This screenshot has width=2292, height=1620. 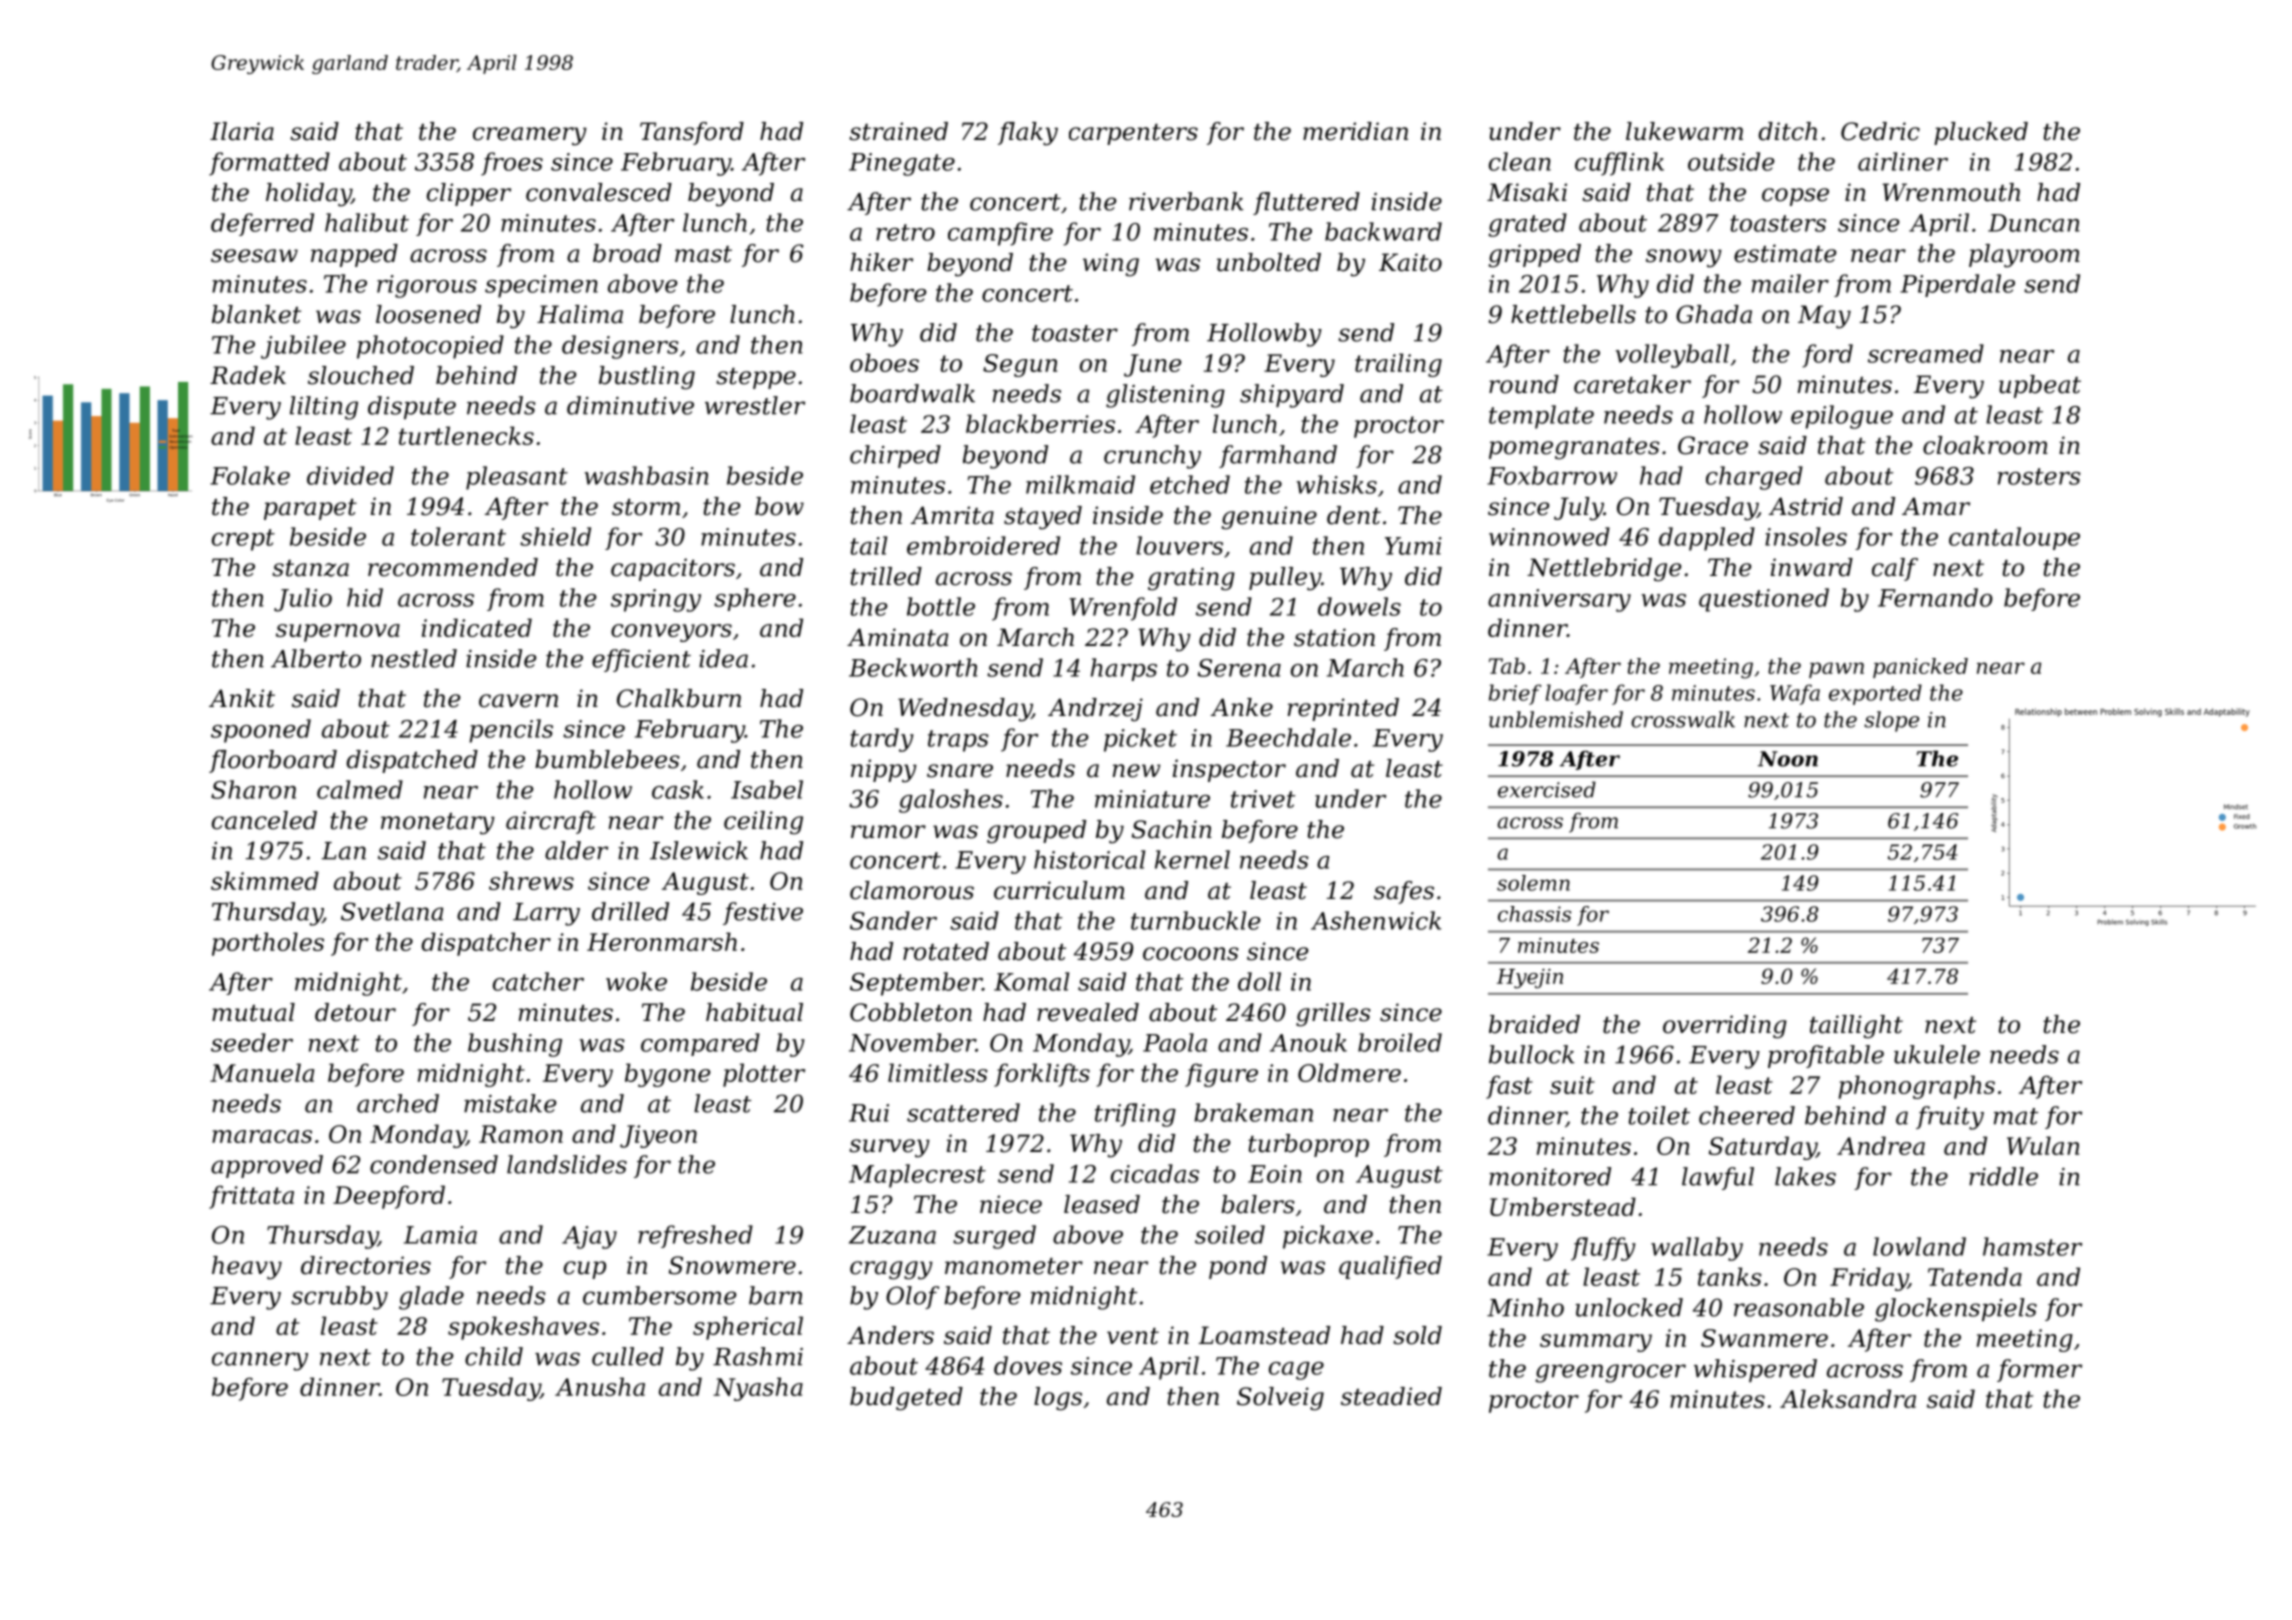 I want to click on profitable, so click(x=1826, y=1056).
